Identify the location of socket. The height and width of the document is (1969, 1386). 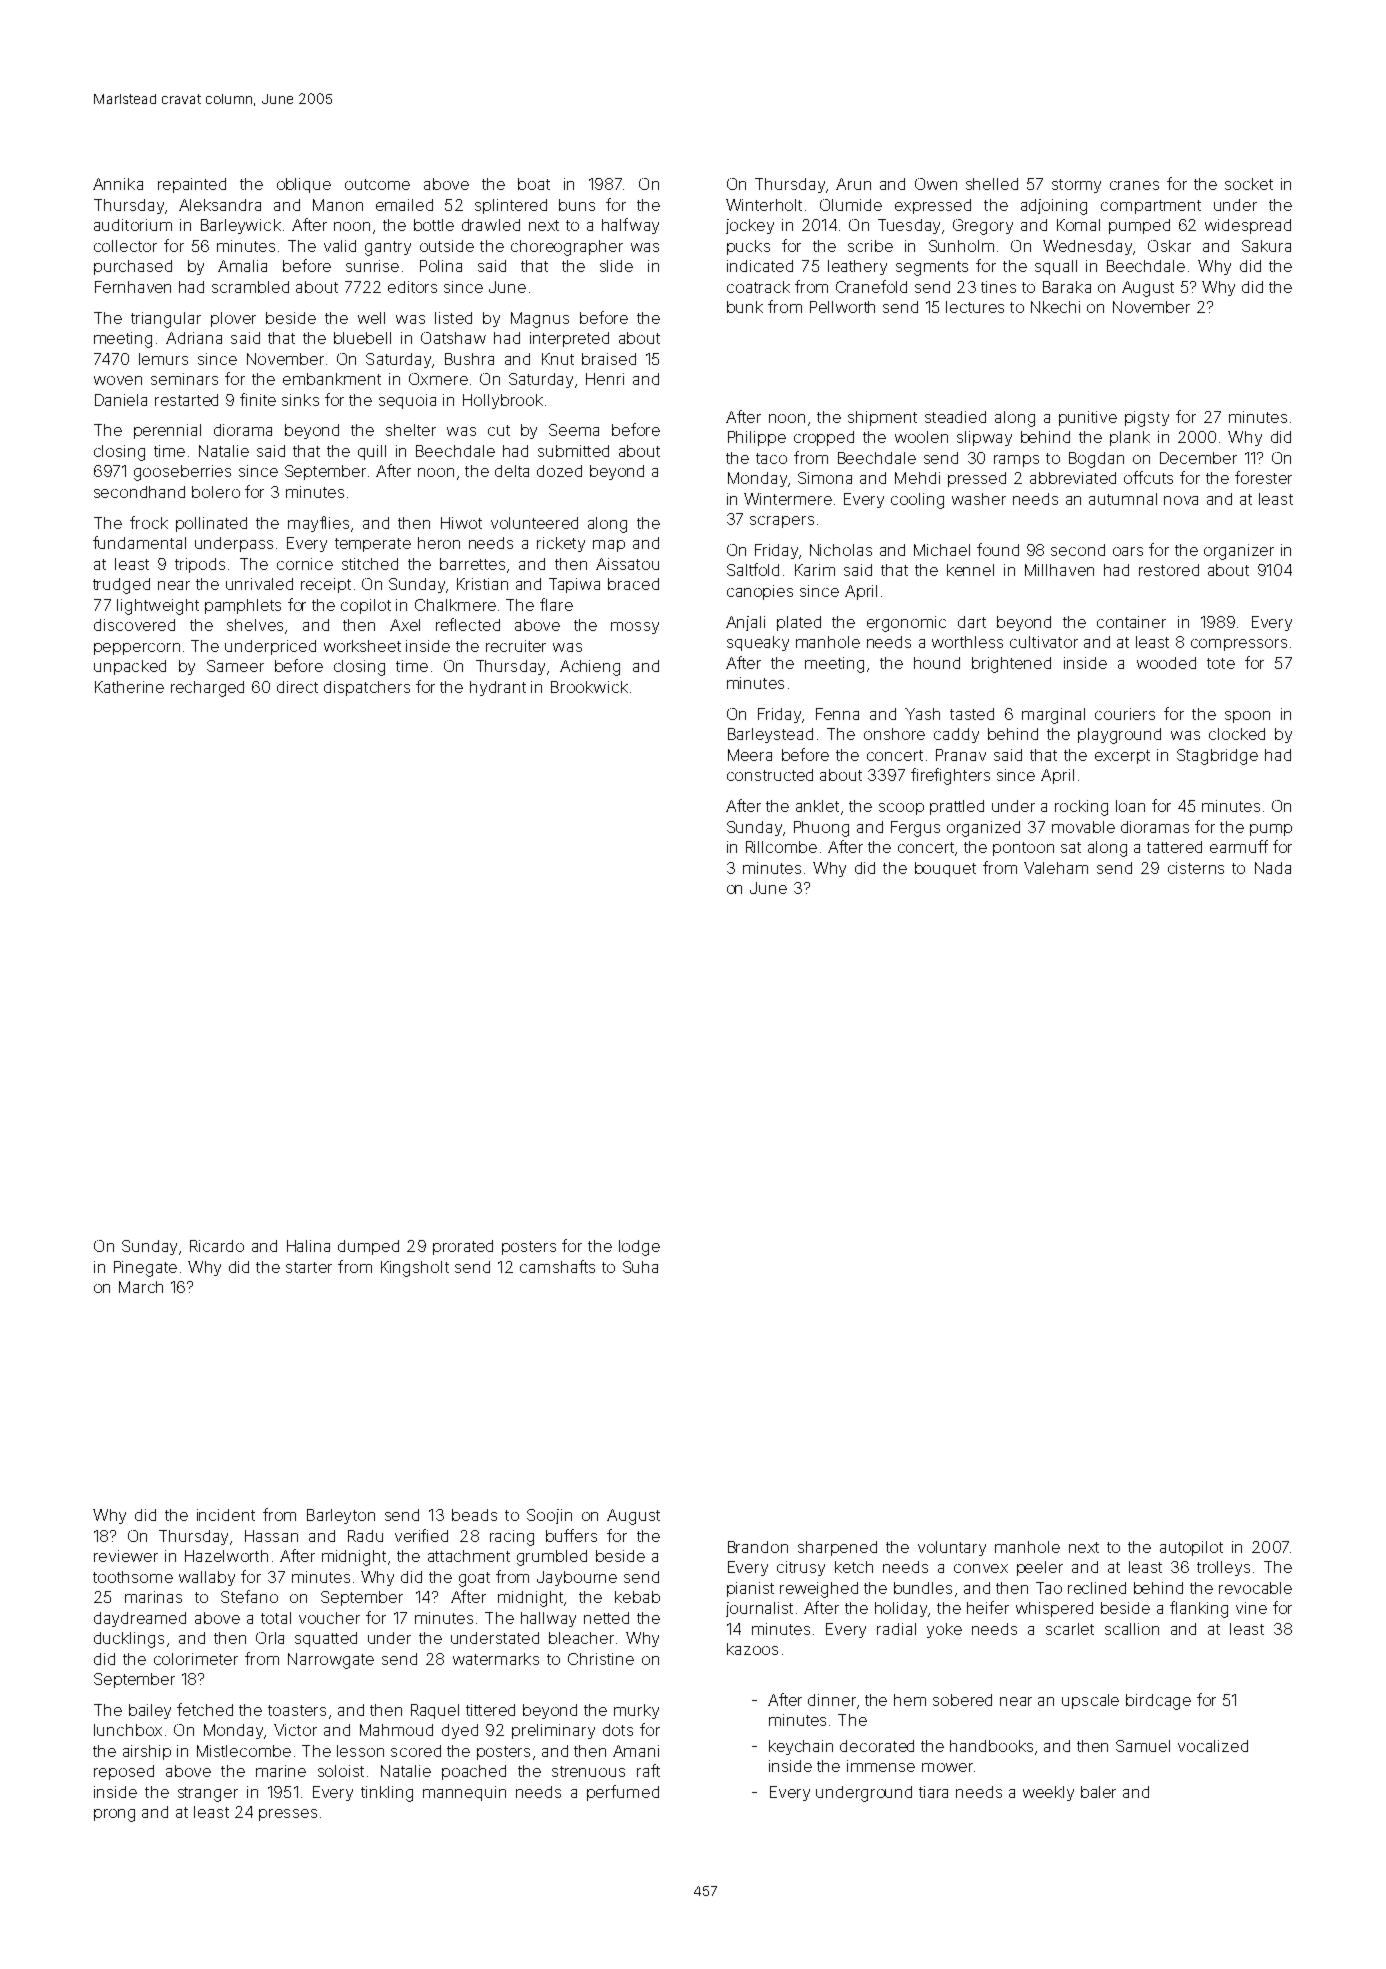
(1249, 184).
